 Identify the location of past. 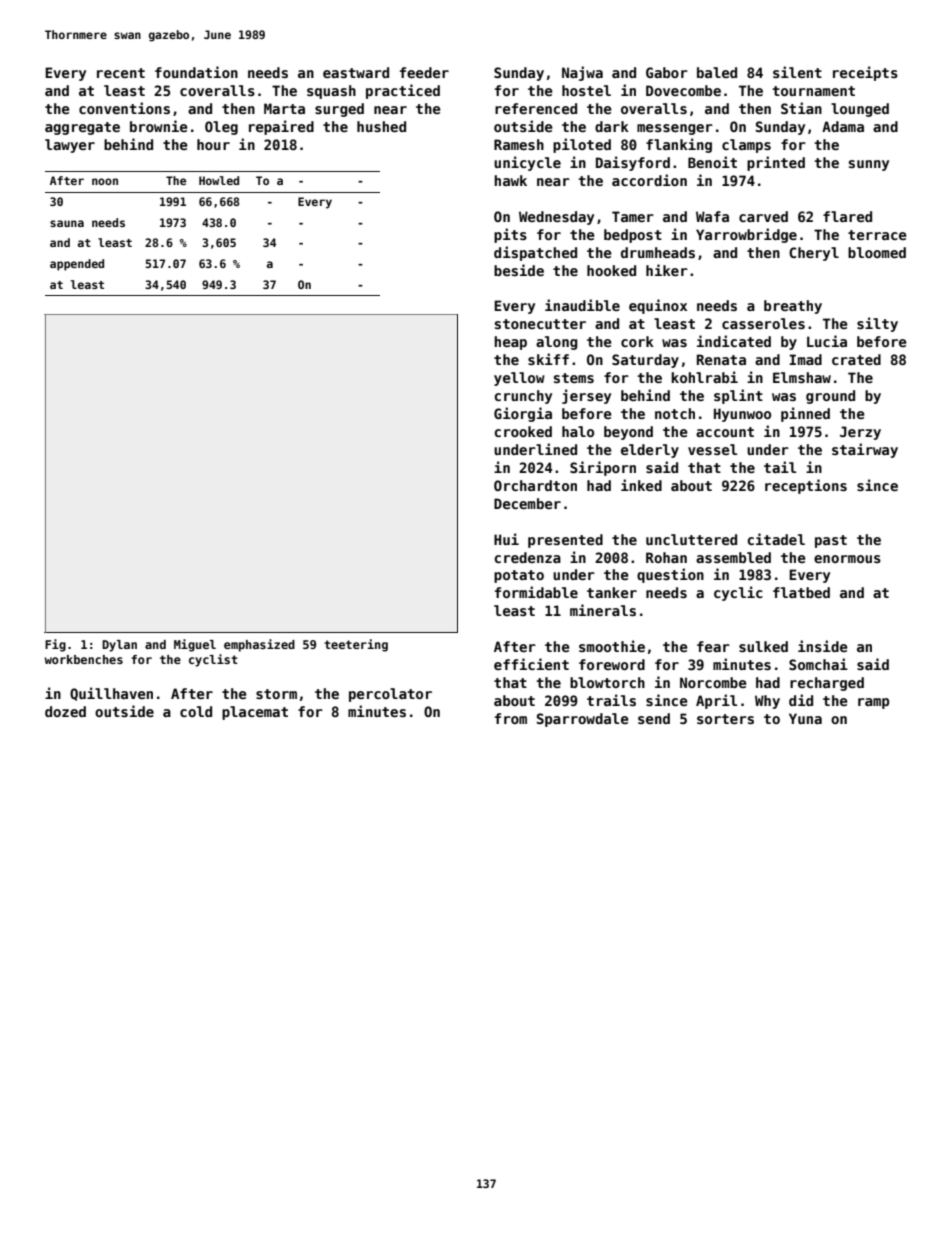
(831, 541).
